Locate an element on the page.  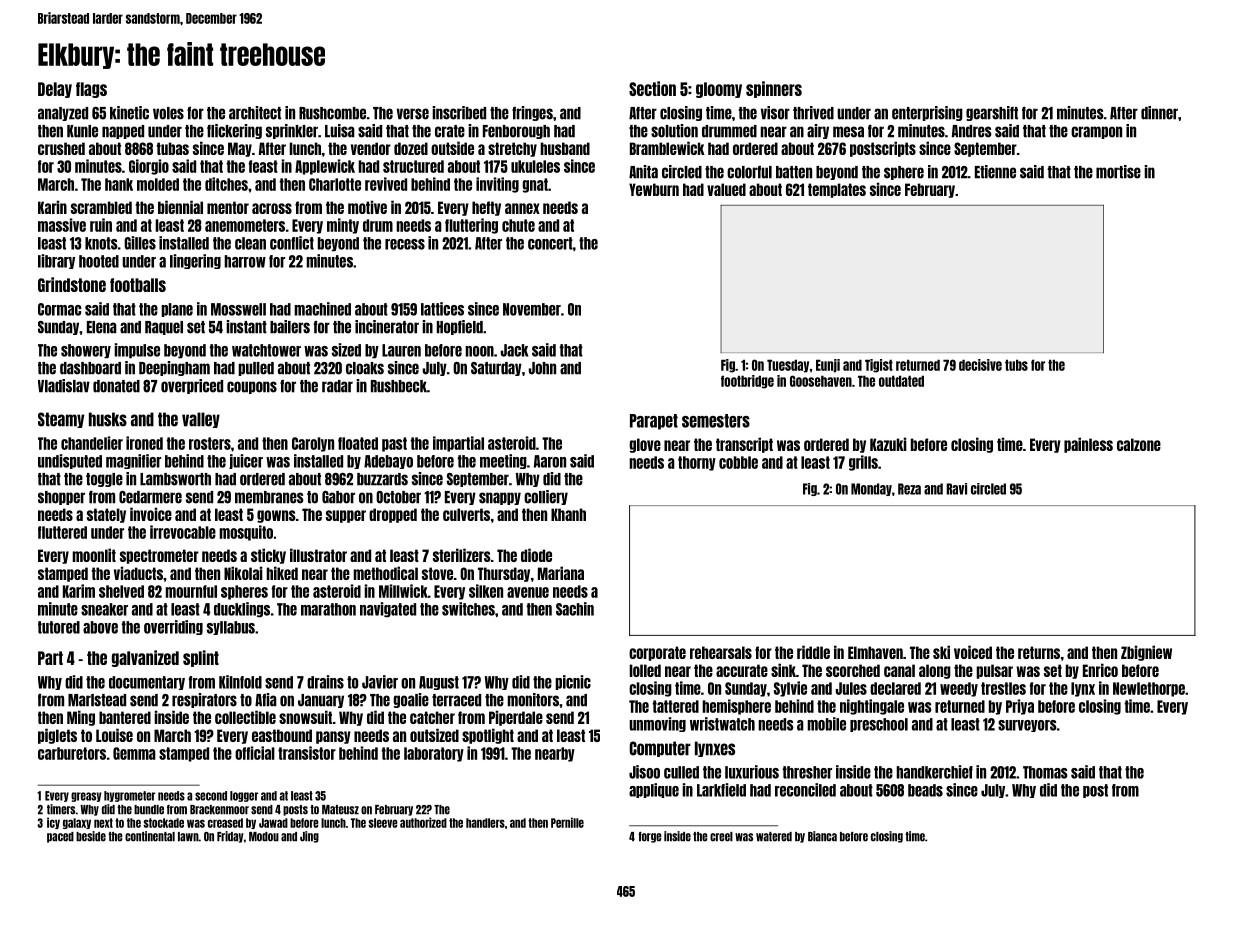
Bianca is located at coordinates (822, 836).
